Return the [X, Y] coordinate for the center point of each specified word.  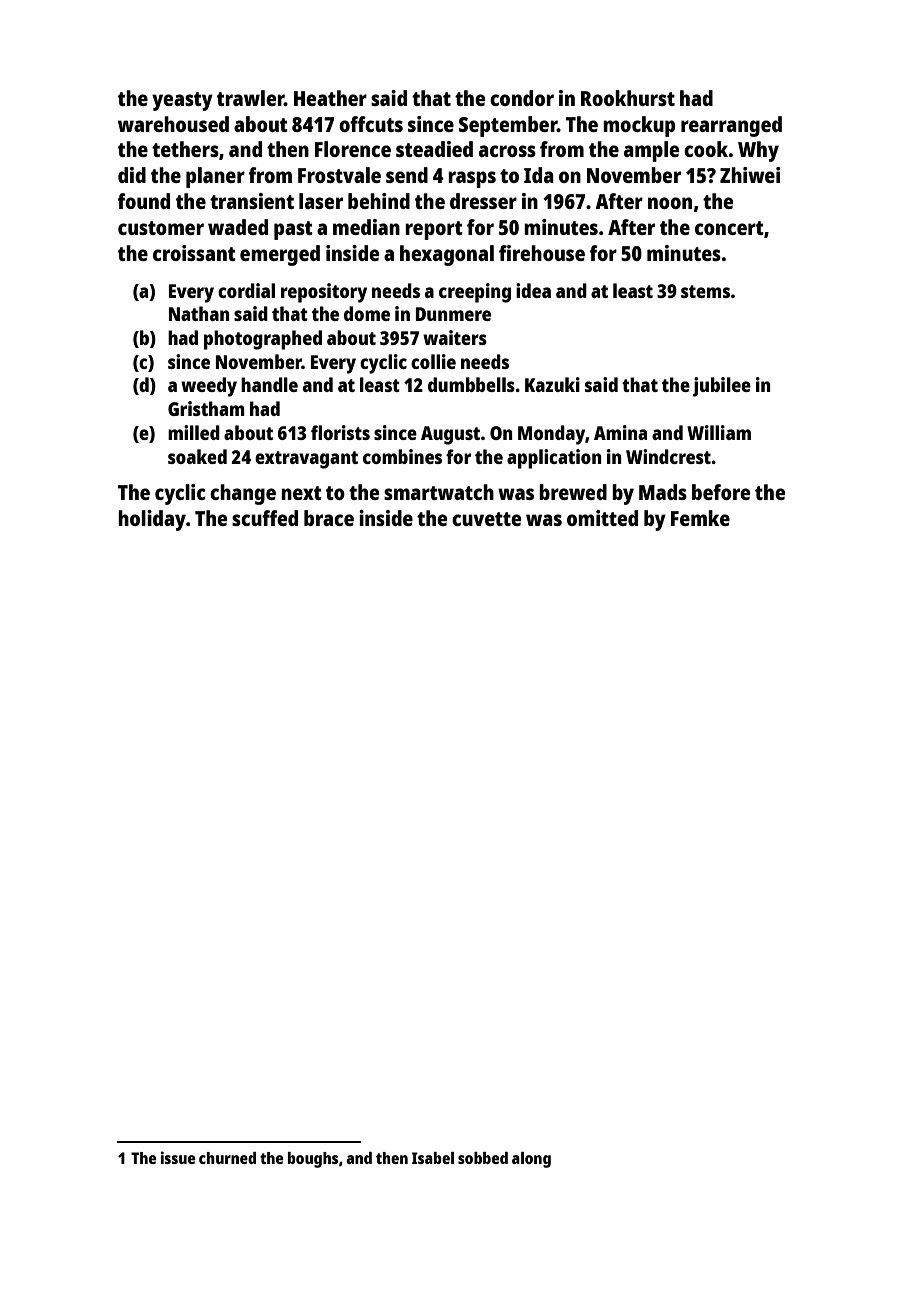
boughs [313, 1160]
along [531, 1160]
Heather [330, 98]
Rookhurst [628, 98]
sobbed [483, 1158]
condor [522, 98]
